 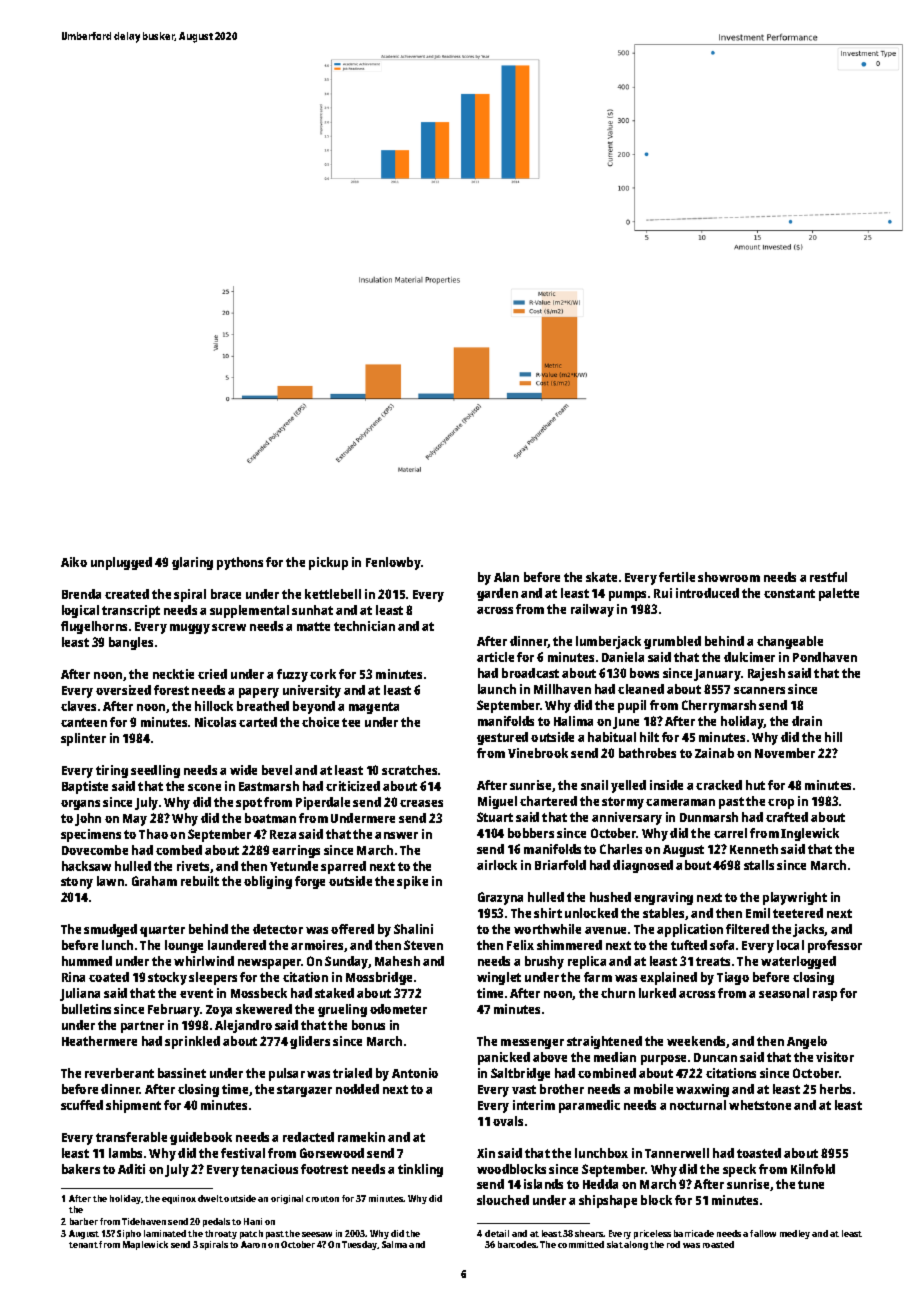 What do you see at coordinates (253, 1244) in the screenshot?
I see `Aaron` at bounding box center [253, 1244].
